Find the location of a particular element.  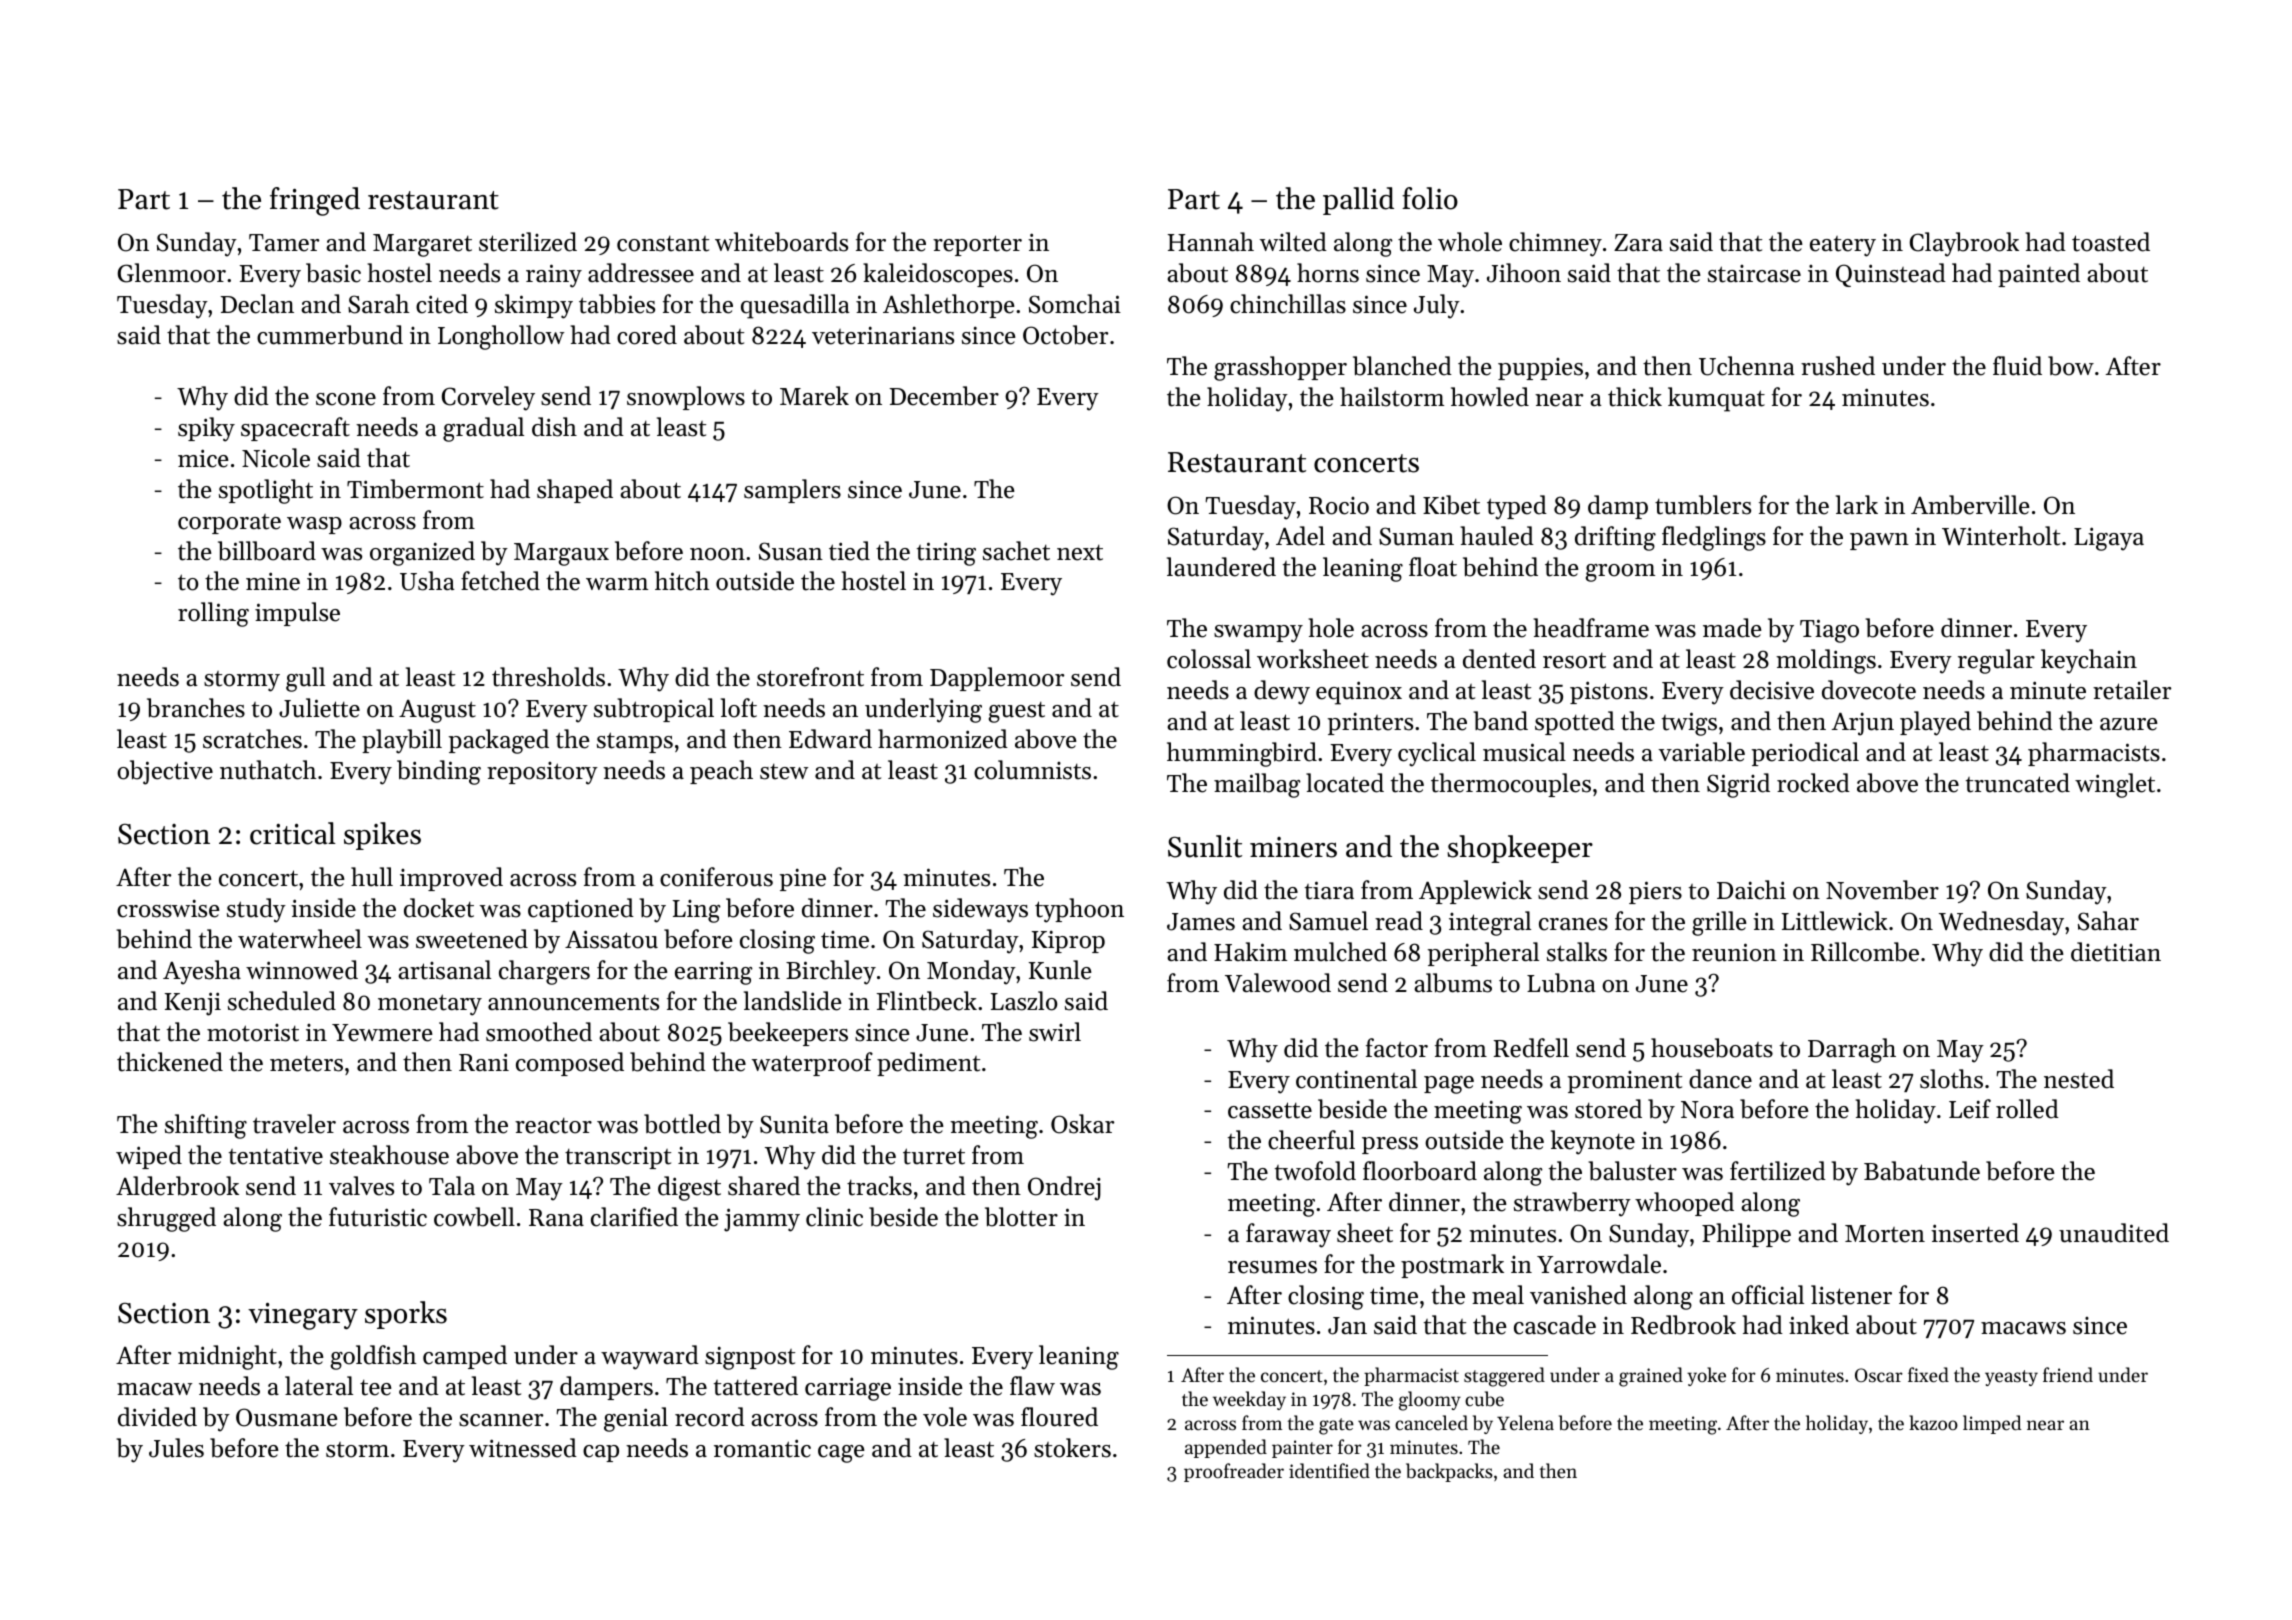

backpacks is located at coordinates (1449, 1472).
